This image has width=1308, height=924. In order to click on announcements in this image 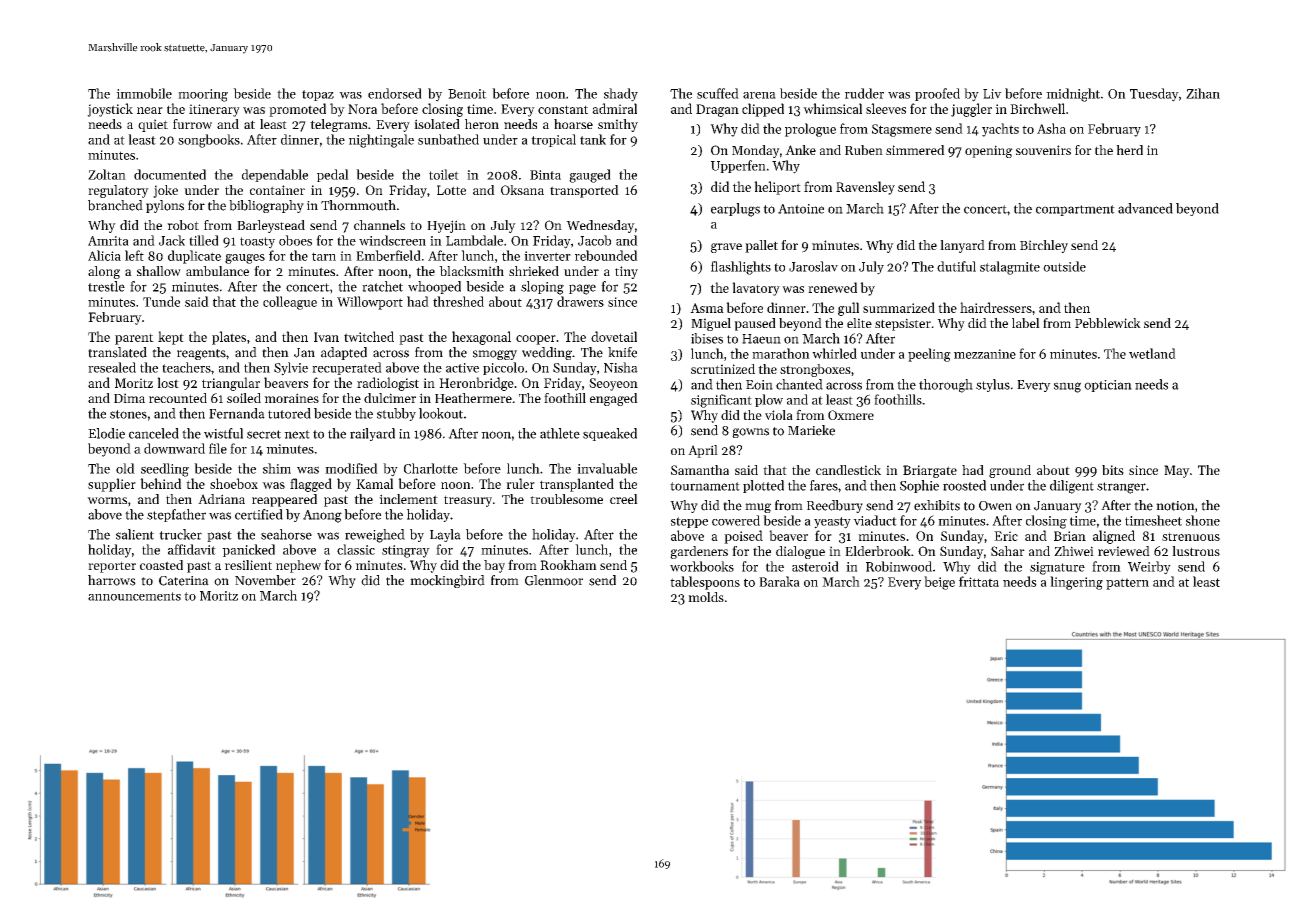, I will do `click(134, 596)`.
